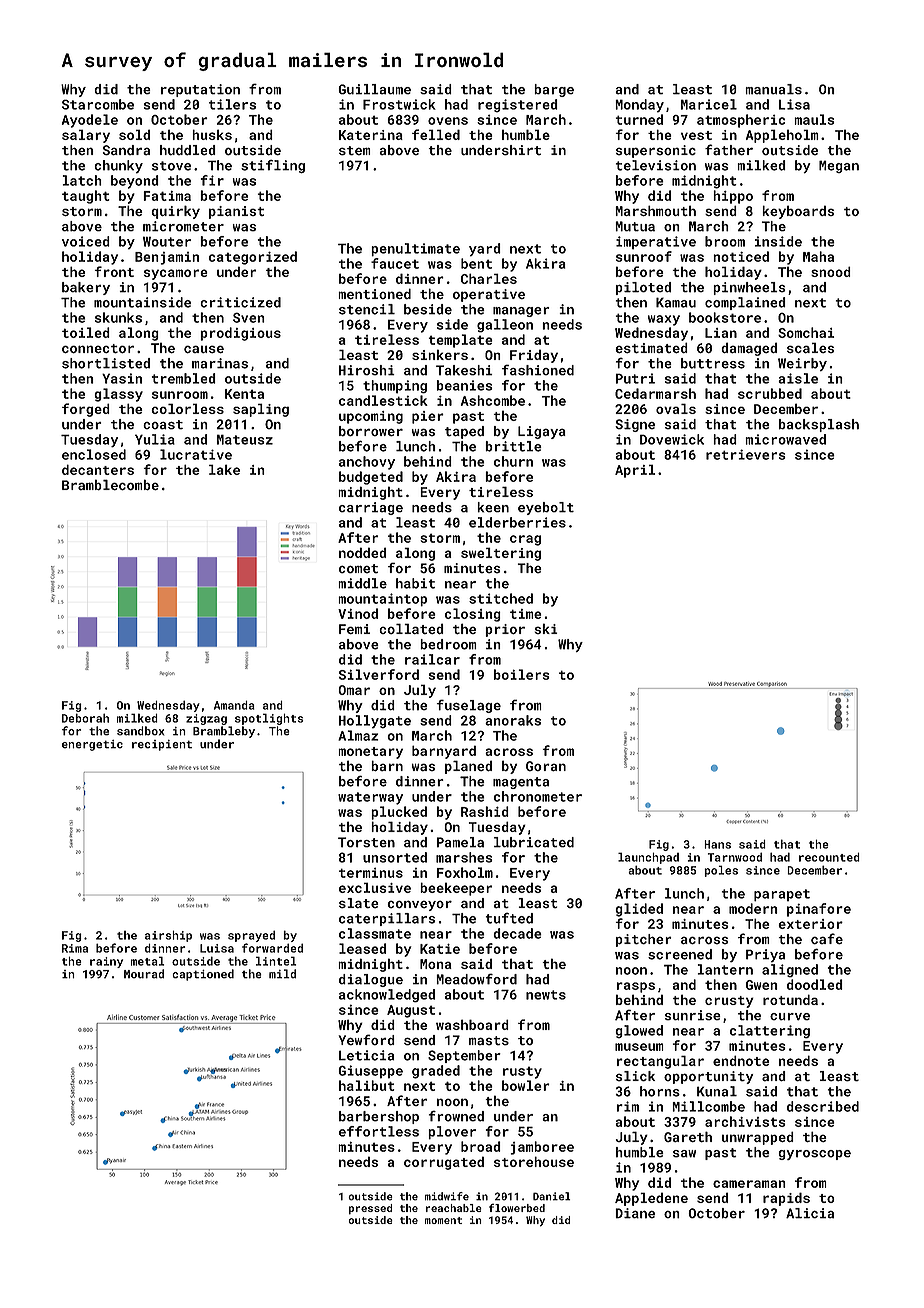 Image resolution: width=924 pixels, height=1308 pixels. I want to click on sandbox, so click(141, 731).
